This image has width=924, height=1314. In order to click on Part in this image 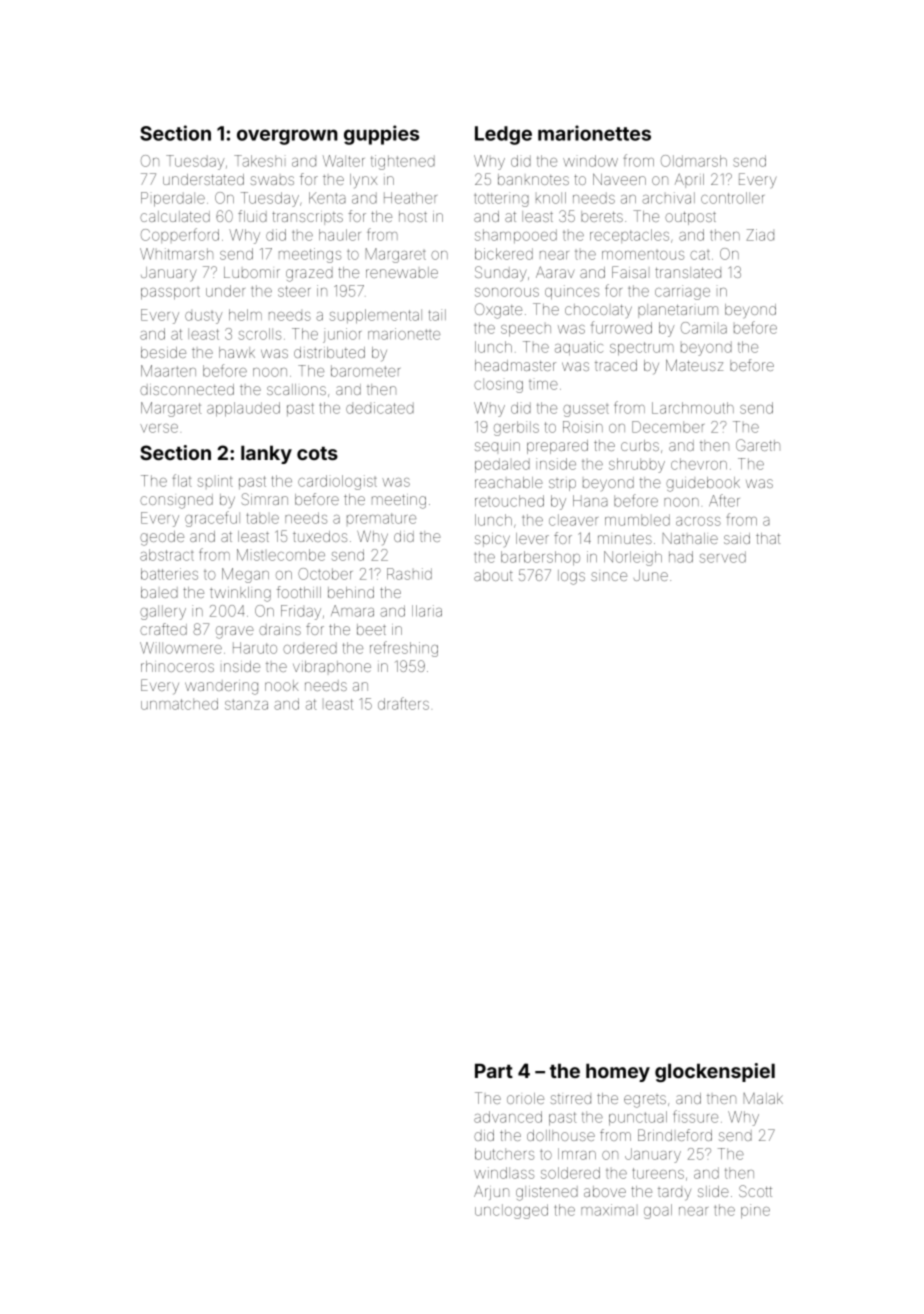, I will do `click(494, 1071)`.
